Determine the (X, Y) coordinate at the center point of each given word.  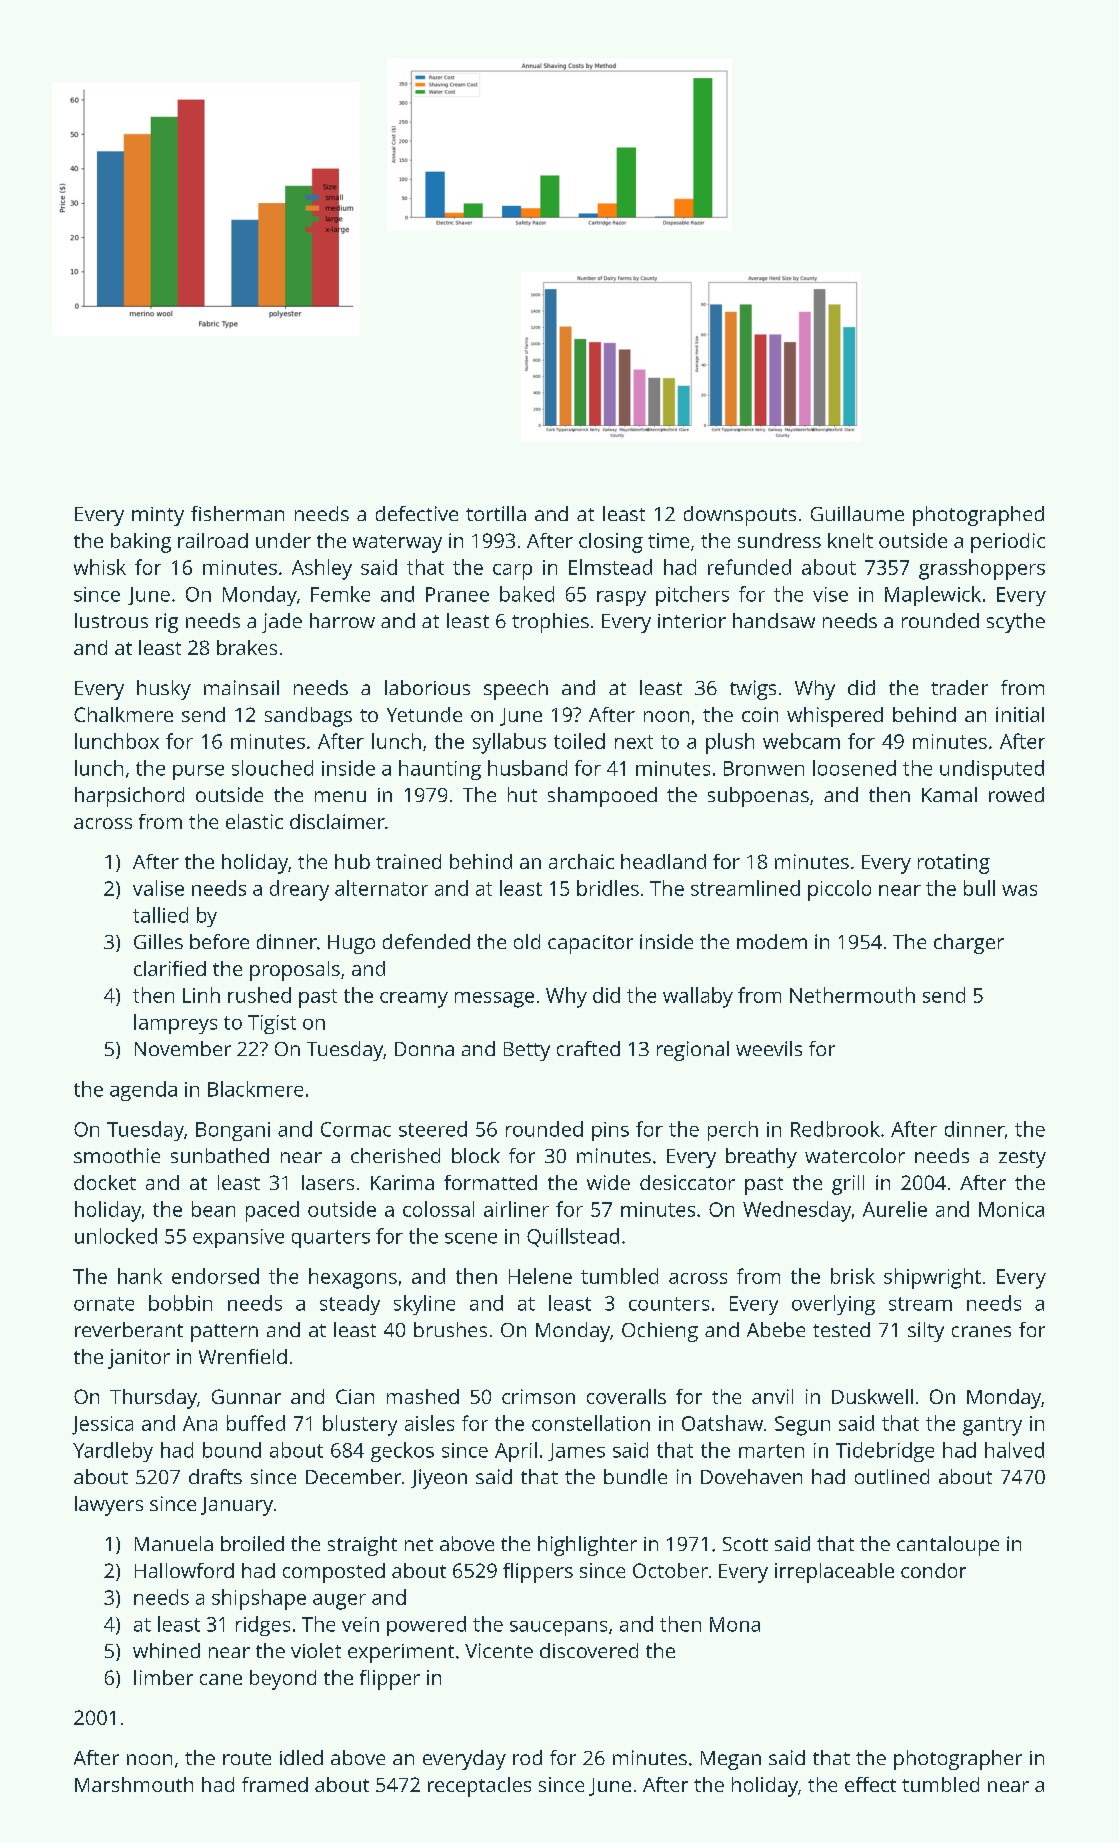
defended (426, 941)
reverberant (129, 1329)
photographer (958, 1760)
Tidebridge (885, 1452)
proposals (295, 971)
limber (163, 1677)
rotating (954, 864)
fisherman (237, 513)
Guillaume (857, 513)
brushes (450, 1329)
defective (417, 513)
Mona (735, 1624)
